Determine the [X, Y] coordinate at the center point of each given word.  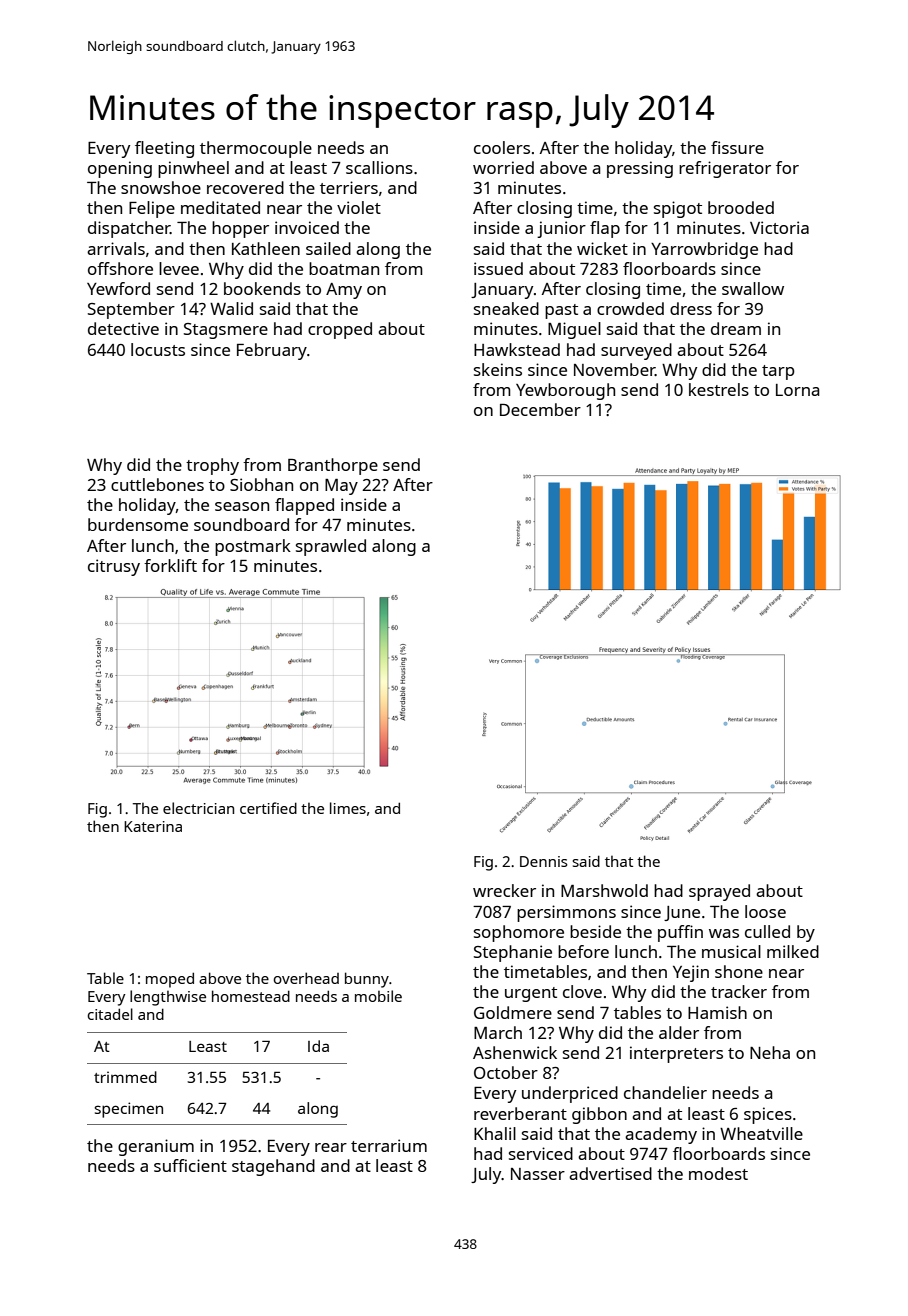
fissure [737, 147]
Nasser [538, 1174]
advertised [610, 1173]
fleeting [164, 149]
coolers [502, 147]
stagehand [273, 1167]
